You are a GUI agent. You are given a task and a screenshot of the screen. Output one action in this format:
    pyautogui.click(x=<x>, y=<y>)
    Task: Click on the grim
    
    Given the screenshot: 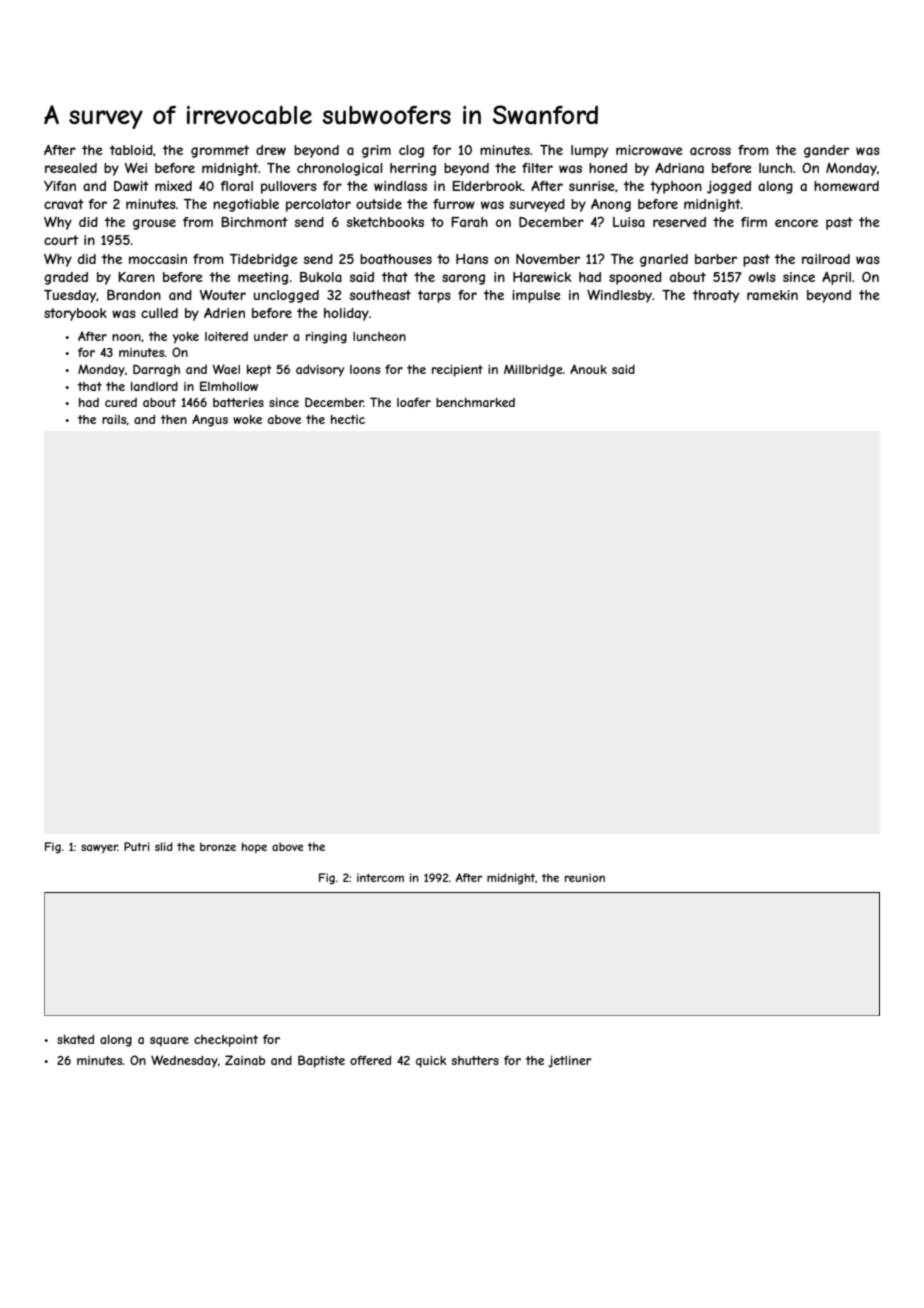 What is the action you would take?
    pyautogui.click(x=376, y=151)
